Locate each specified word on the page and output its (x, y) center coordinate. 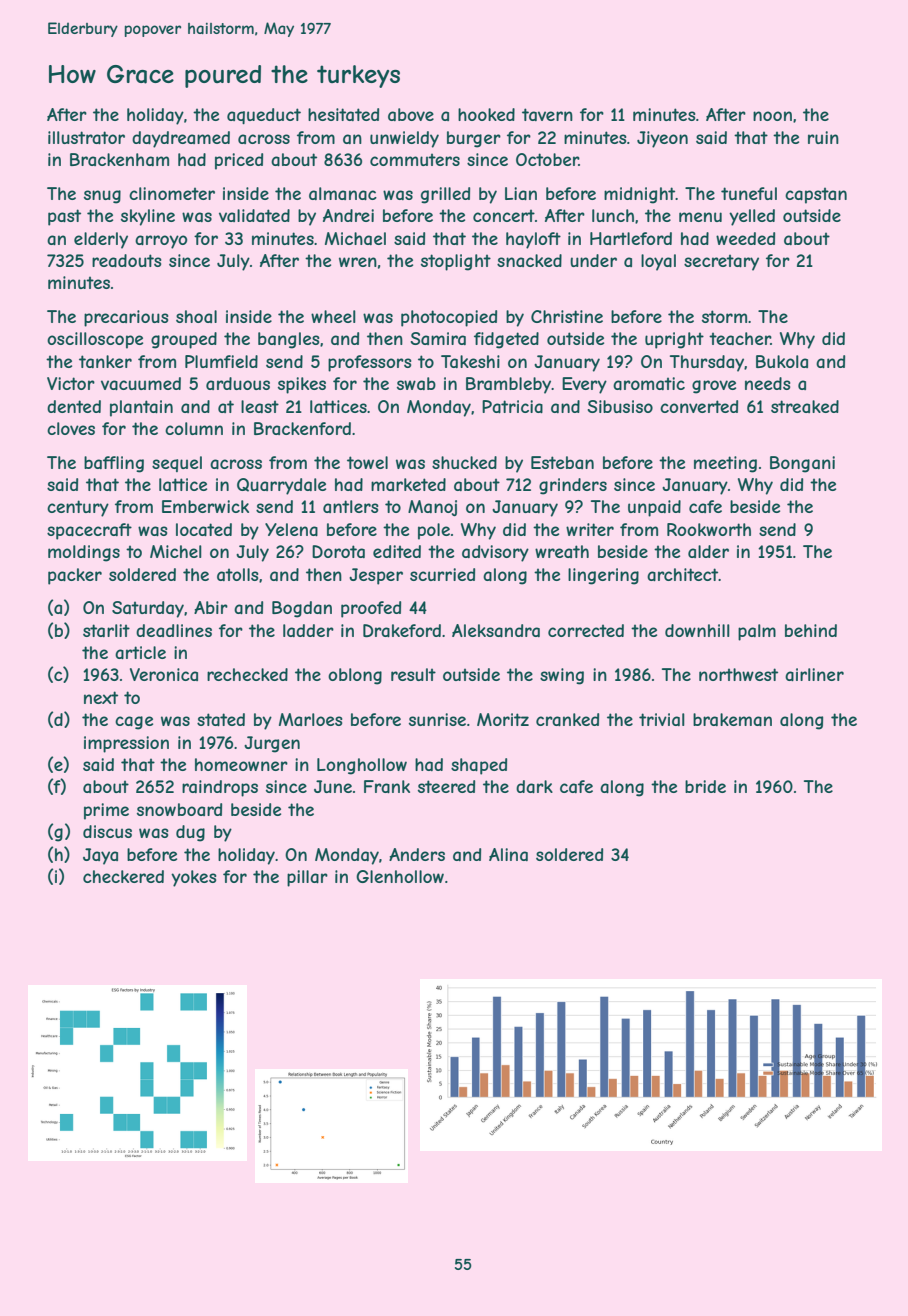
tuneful (749, 193)
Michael (355, 238)
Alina (508, 854)
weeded (745, 238)
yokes (194, 878)
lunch (613, 215)
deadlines (174, 630)
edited (397, 551)
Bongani (802, 464)
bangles (289, 340)
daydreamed (181, 139)
